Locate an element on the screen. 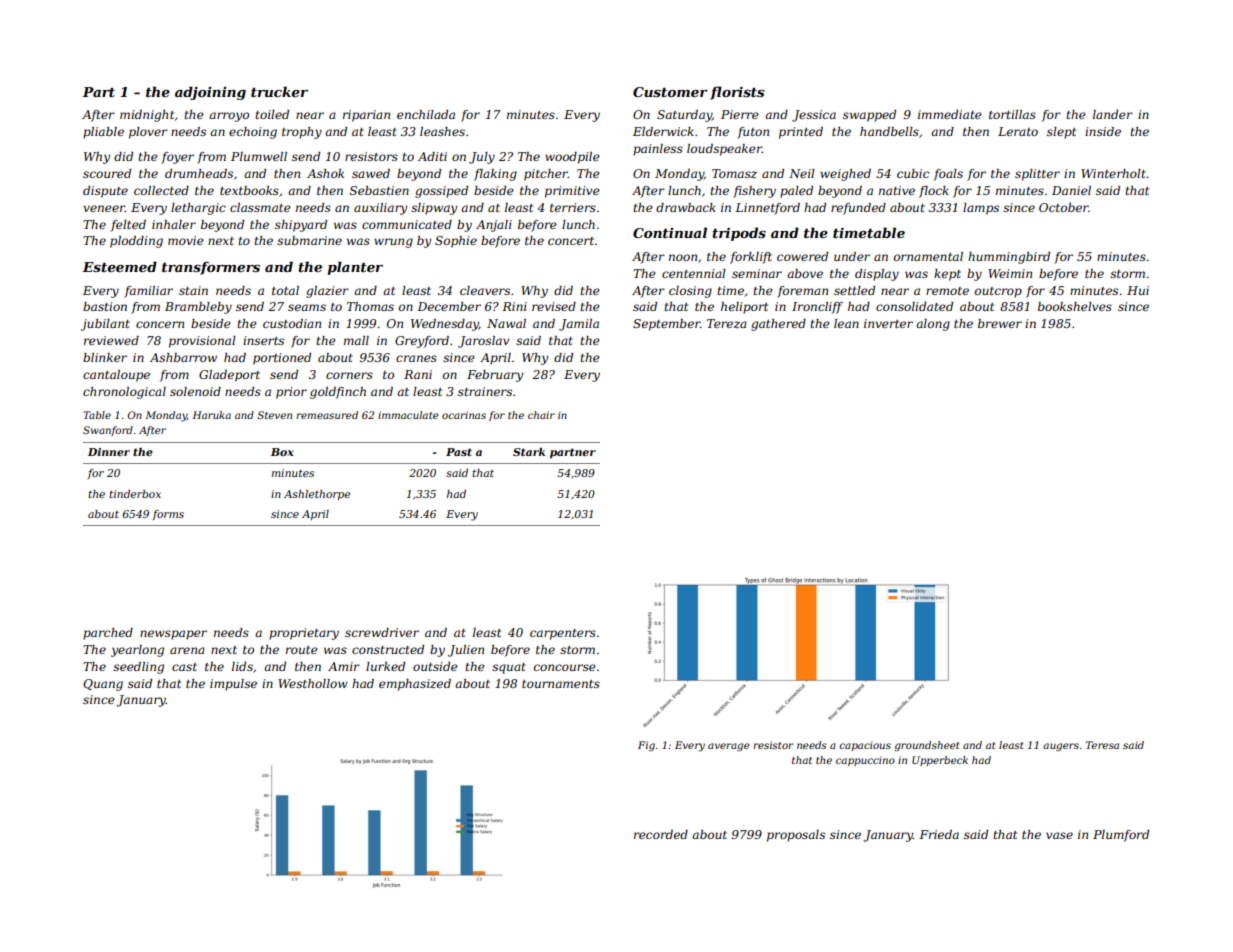 The width and height of the screenshot is (1233, 952). inverter is located at coordinates (888, 323).
